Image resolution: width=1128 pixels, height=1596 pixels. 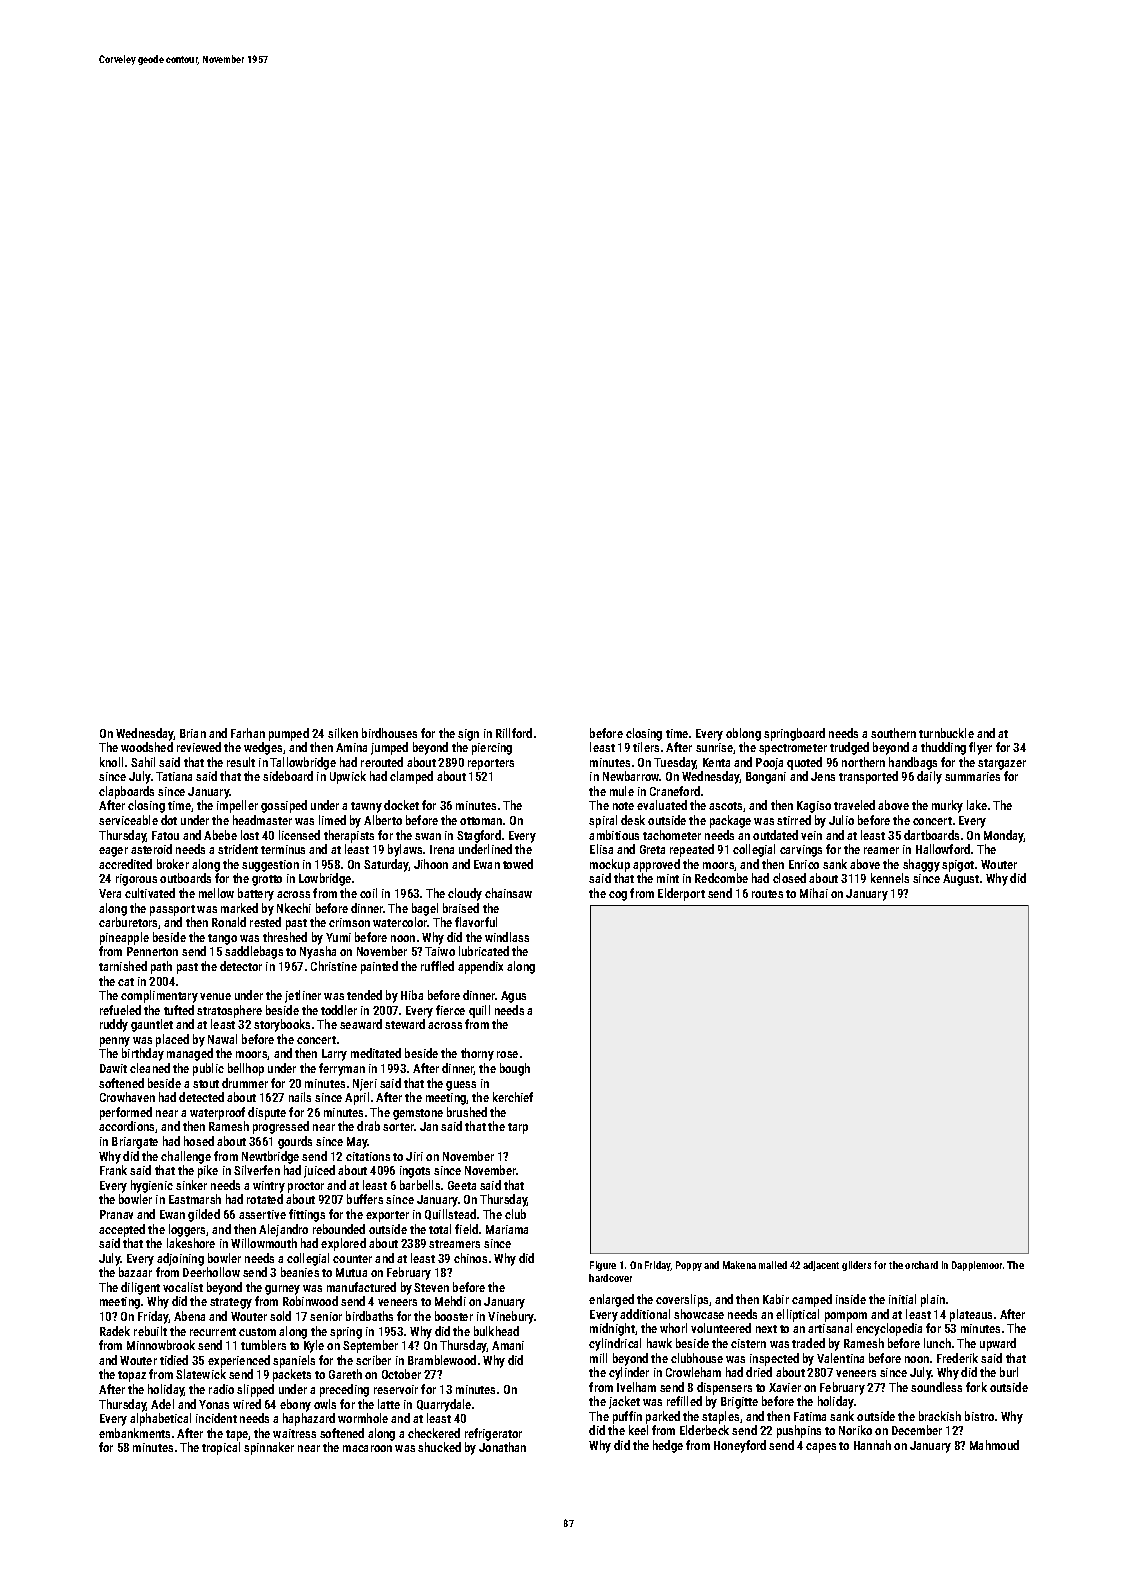 I want to click on broker, so click(x=173, y=864).
